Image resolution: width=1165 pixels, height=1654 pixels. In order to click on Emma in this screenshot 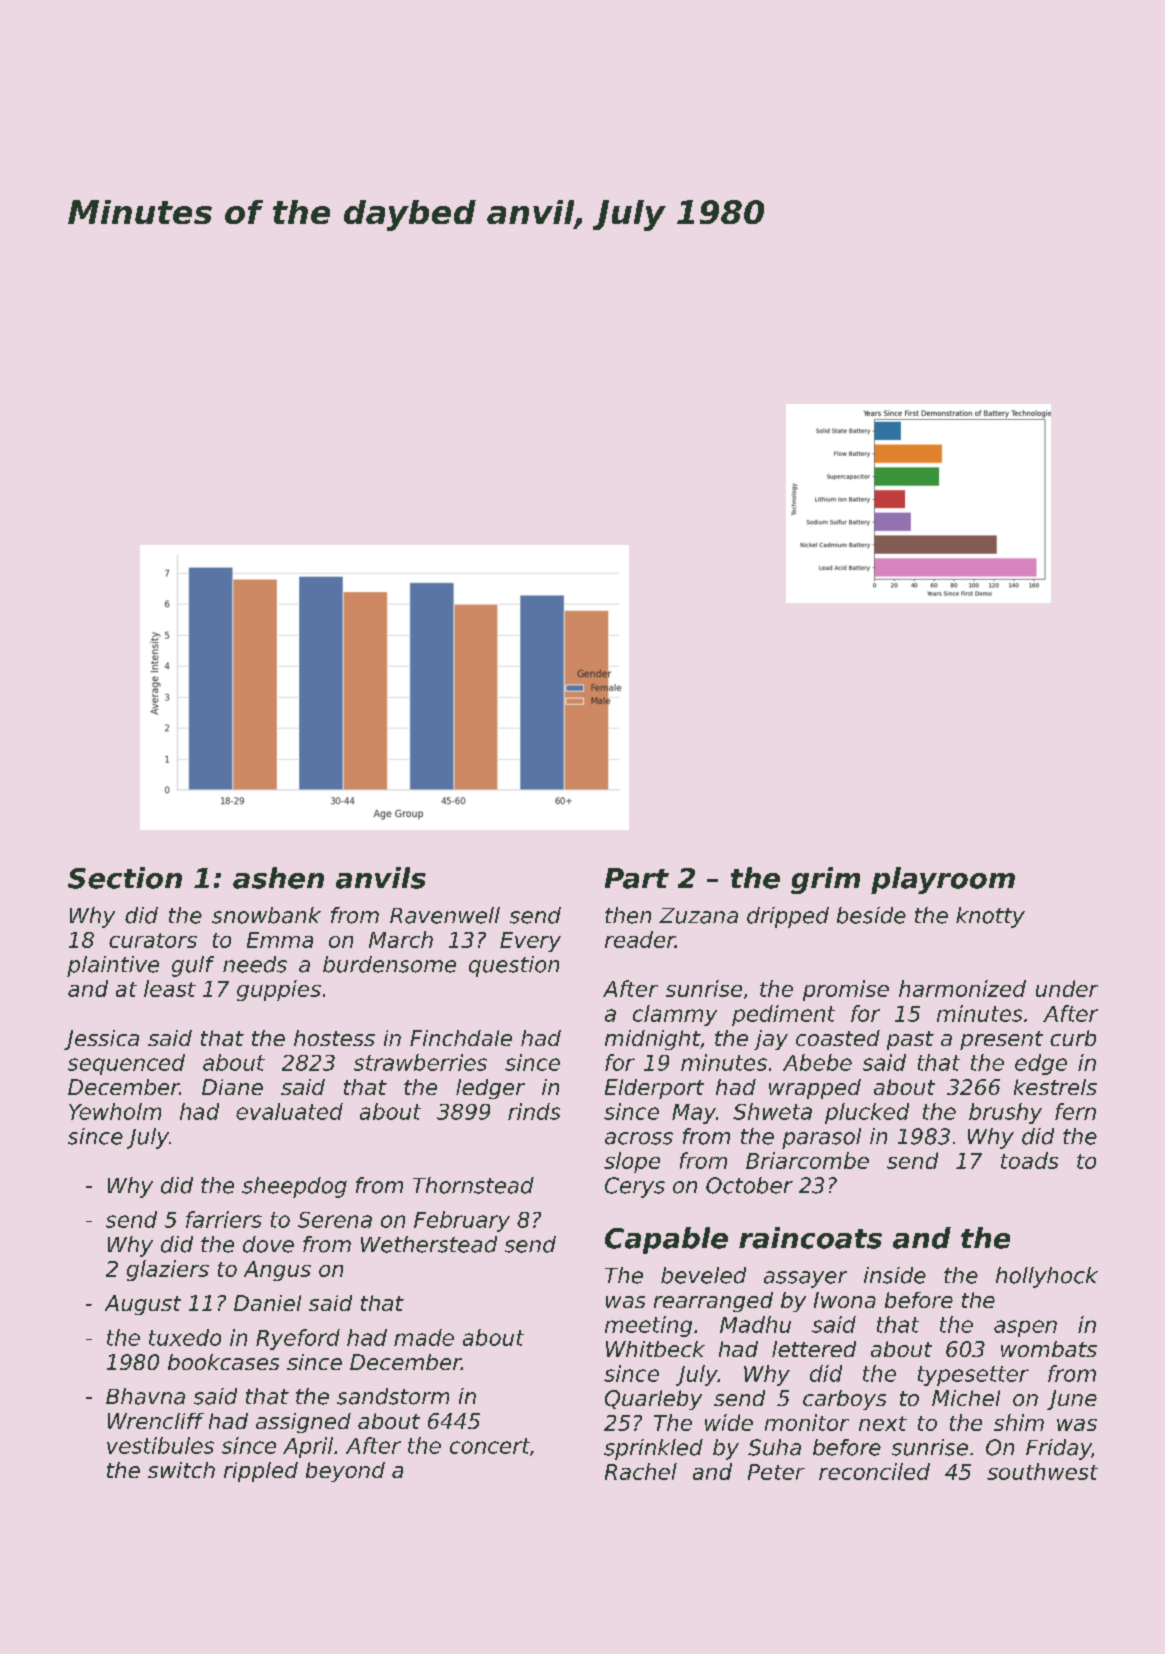, I will do `click(280, 940)`.
